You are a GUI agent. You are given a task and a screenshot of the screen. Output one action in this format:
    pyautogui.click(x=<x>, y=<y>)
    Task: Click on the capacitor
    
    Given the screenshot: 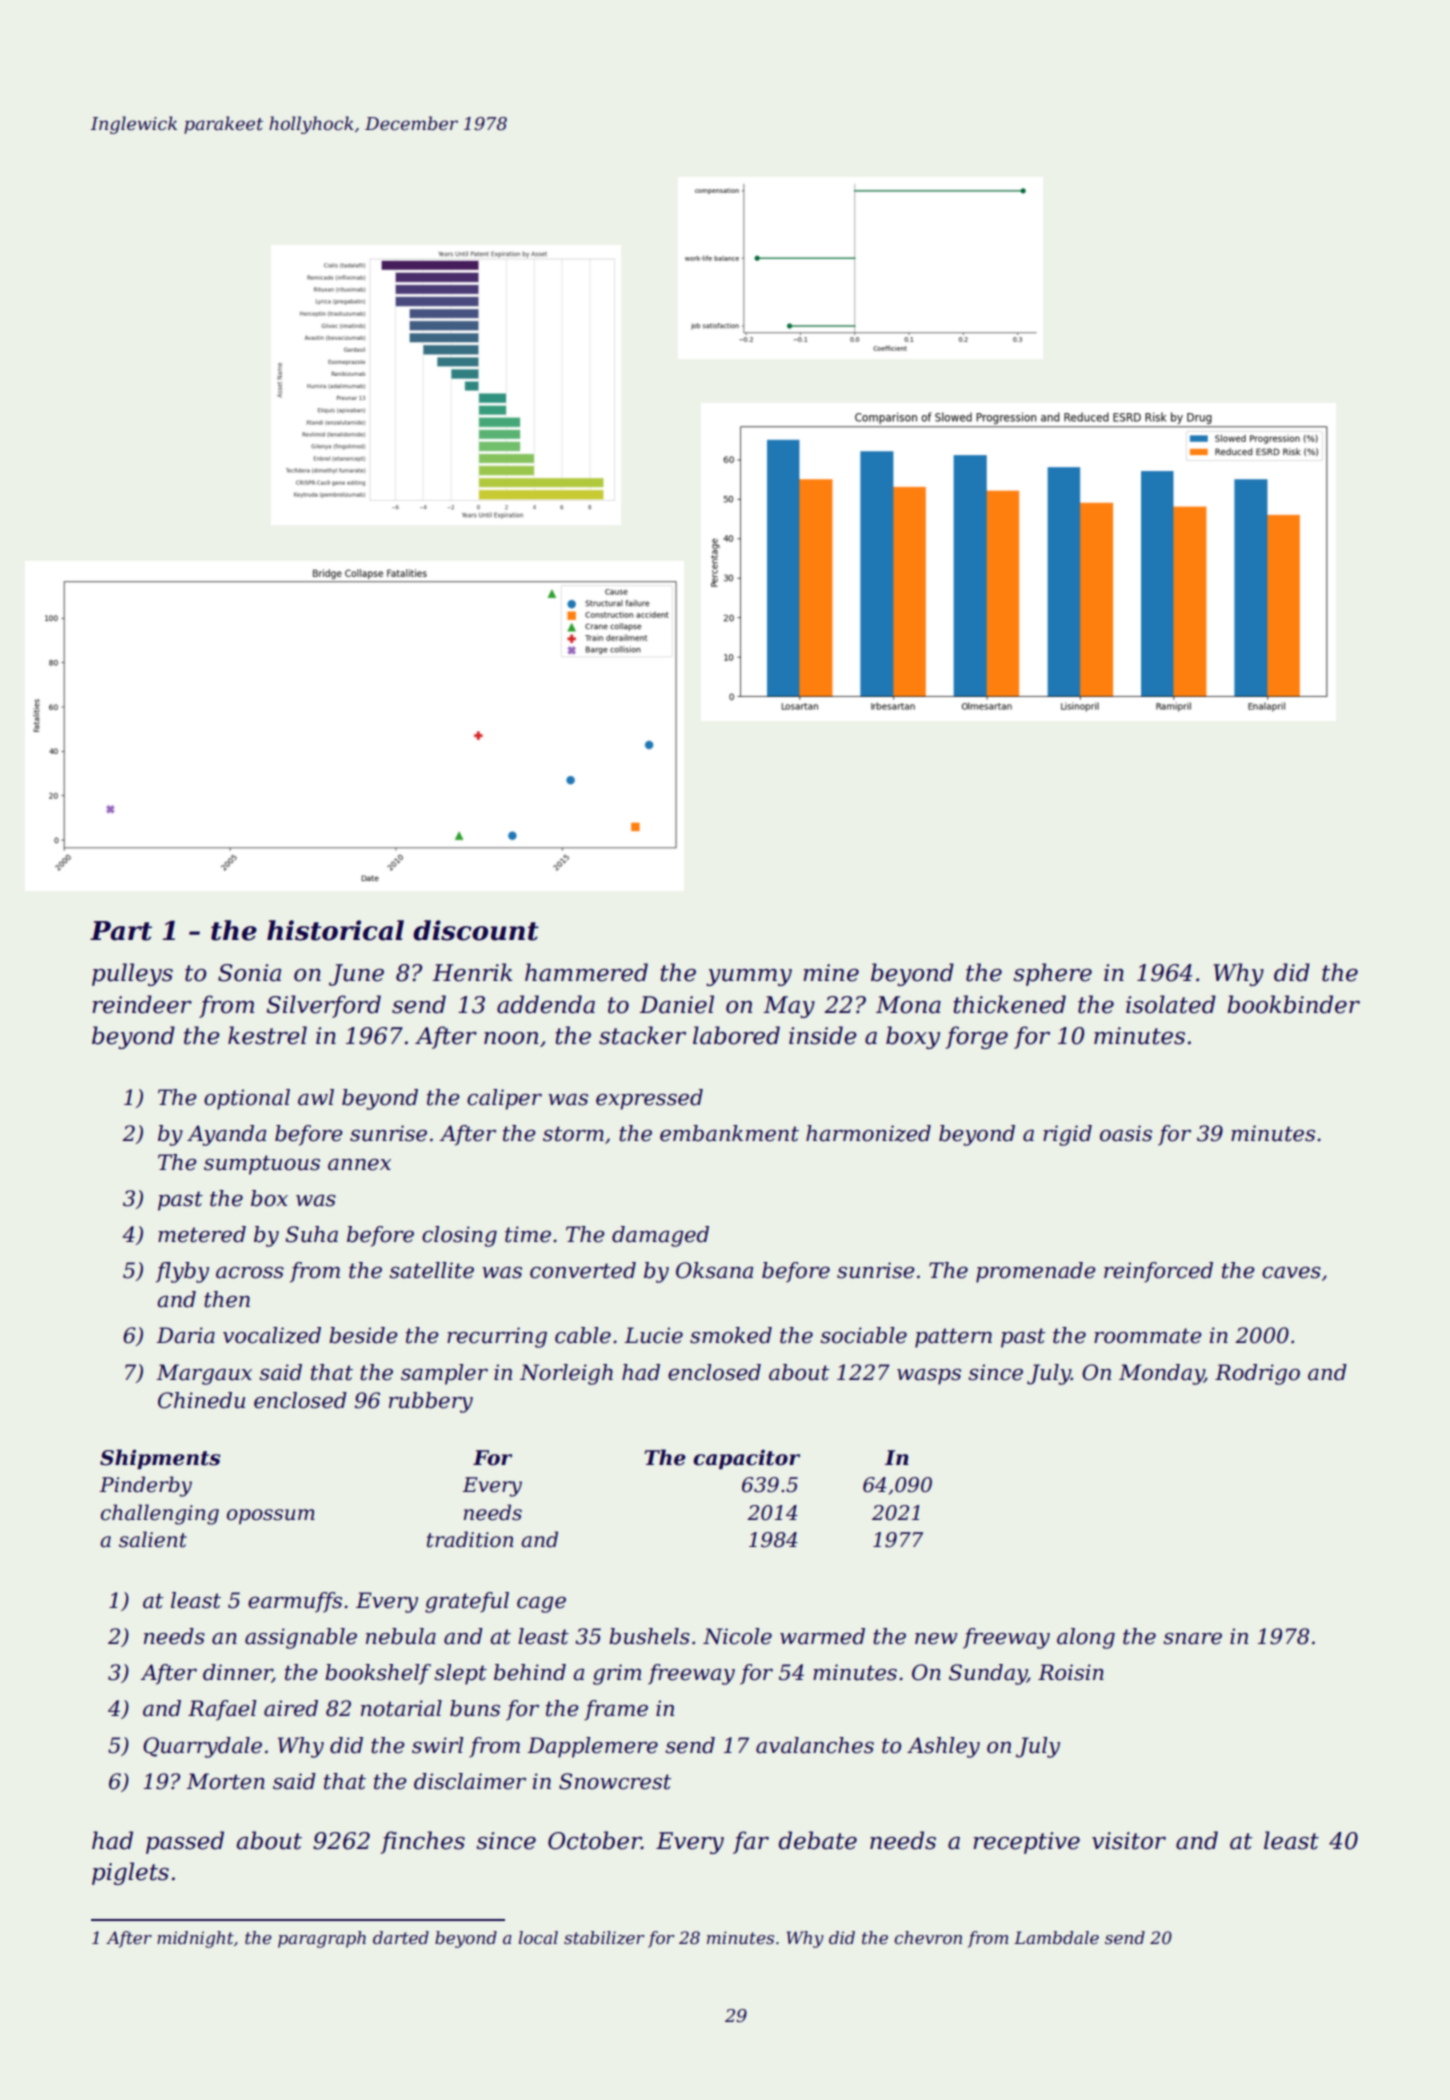 What is the action you would take?
    pyautogui.click(x=746, y=1459)
